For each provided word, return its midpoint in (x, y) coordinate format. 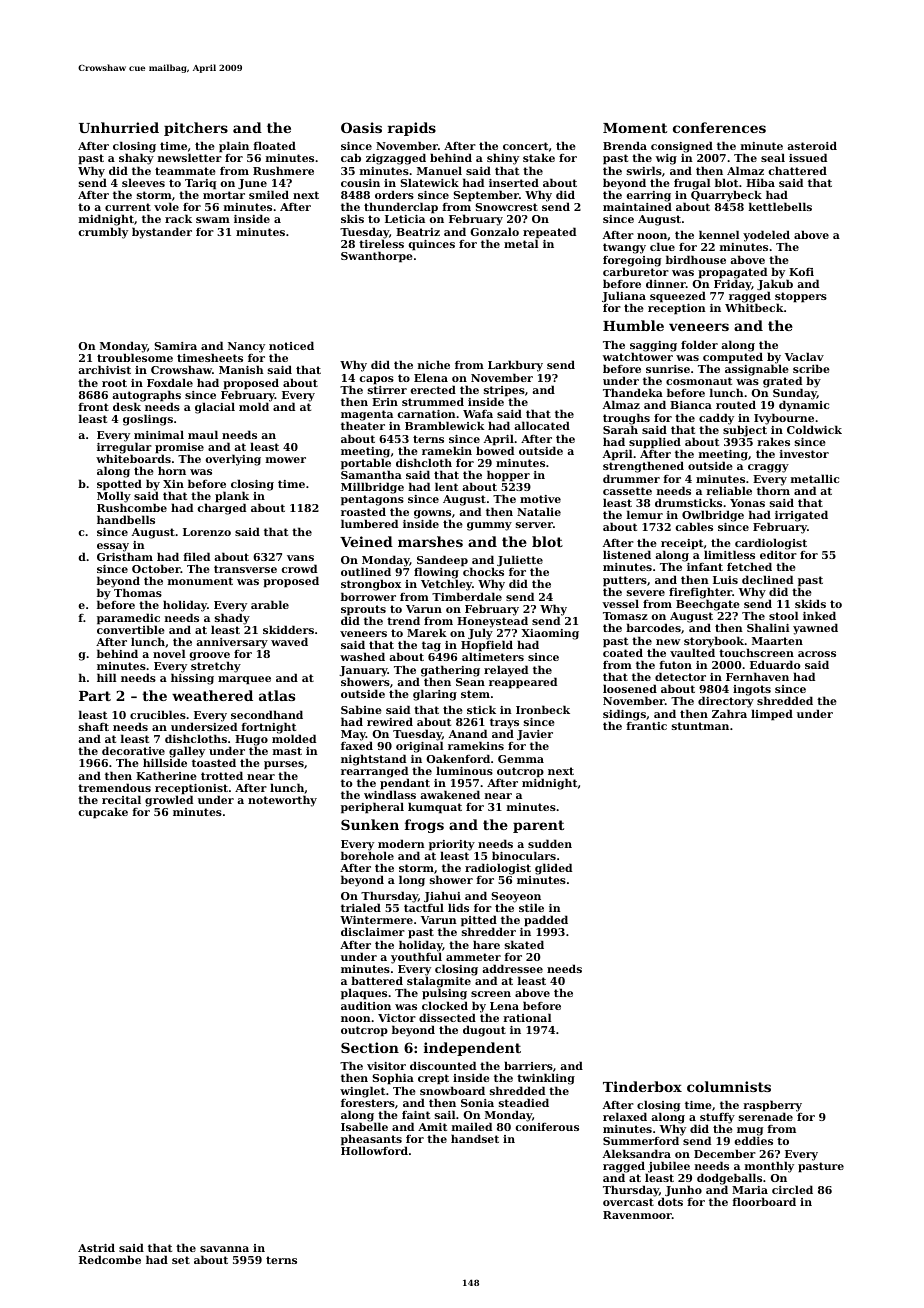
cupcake (103, 813)
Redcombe (110, 1259)
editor (778, 555)
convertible (131, 629)
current (128, 207)
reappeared (523, 683)
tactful (424, 908)
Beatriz (418, 232)
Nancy (246, 347)
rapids (412, 129)
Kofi (801, 272)
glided (553, 869)
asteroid (812, 145)
